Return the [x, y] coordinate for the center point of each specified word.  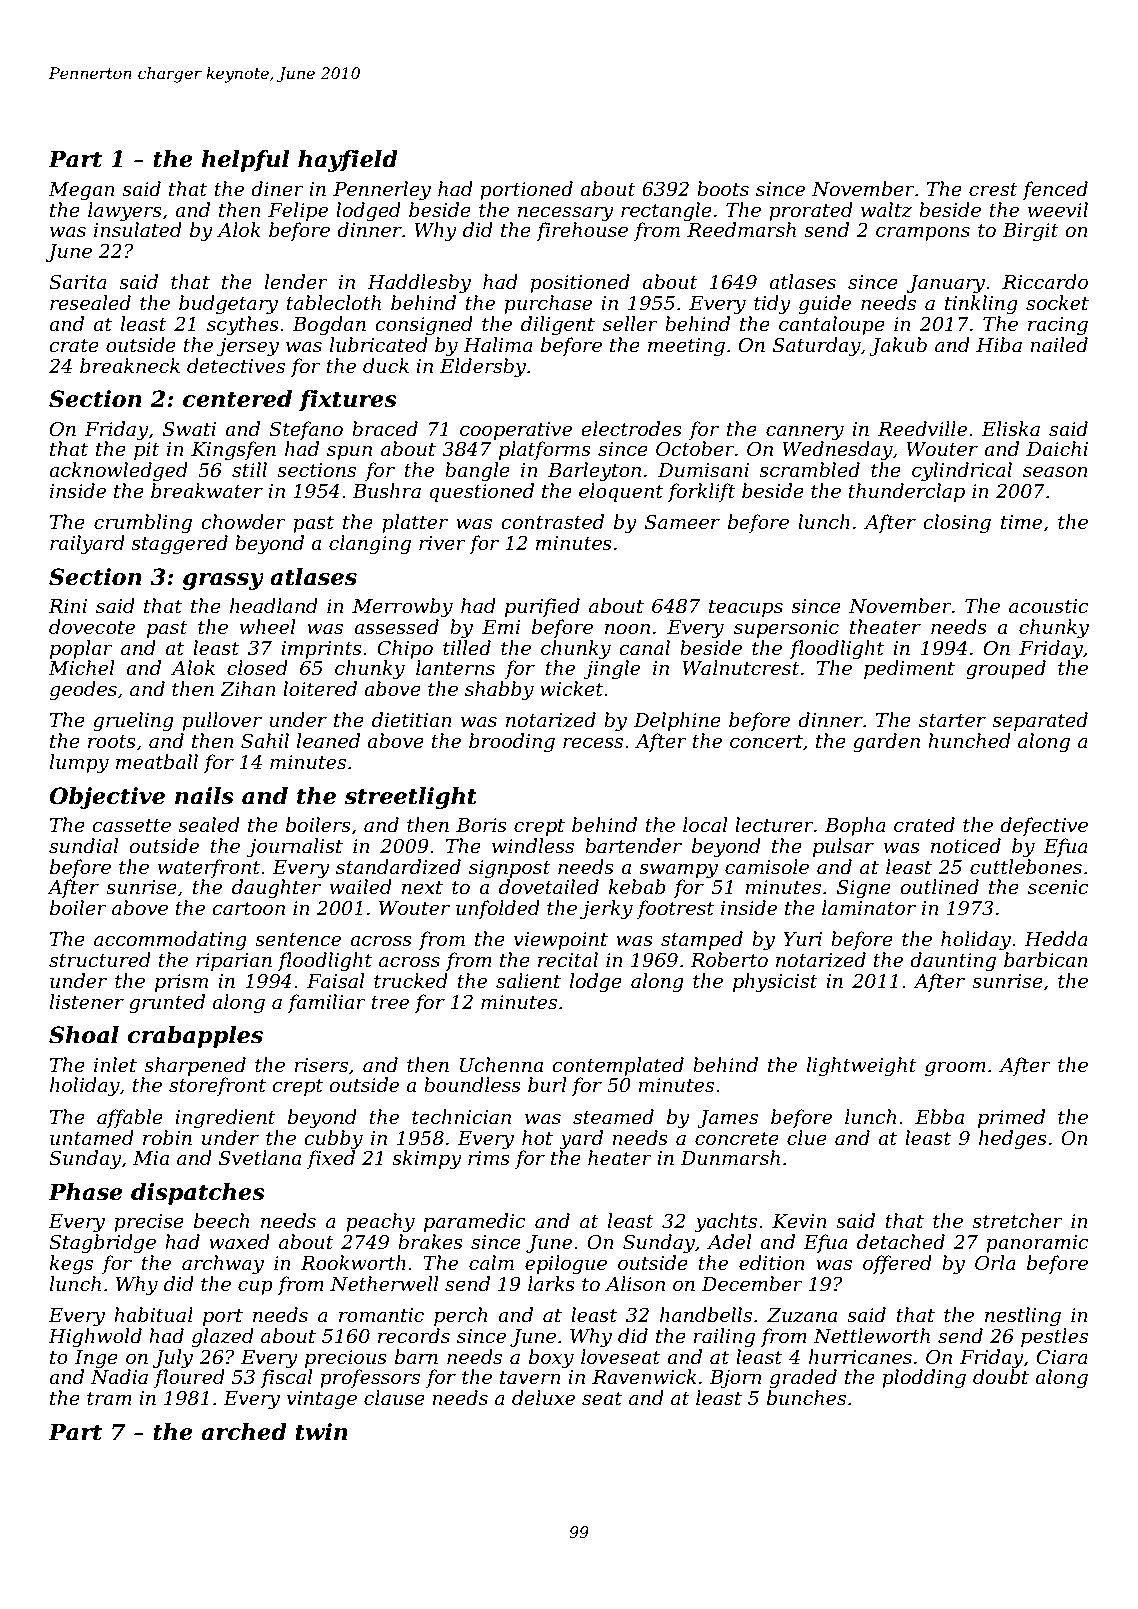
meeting [686, 347]
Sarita [78, 282]
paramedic [475, 1222]
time [1021, 522]
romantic [381, 1315]
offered [897, 1264]
